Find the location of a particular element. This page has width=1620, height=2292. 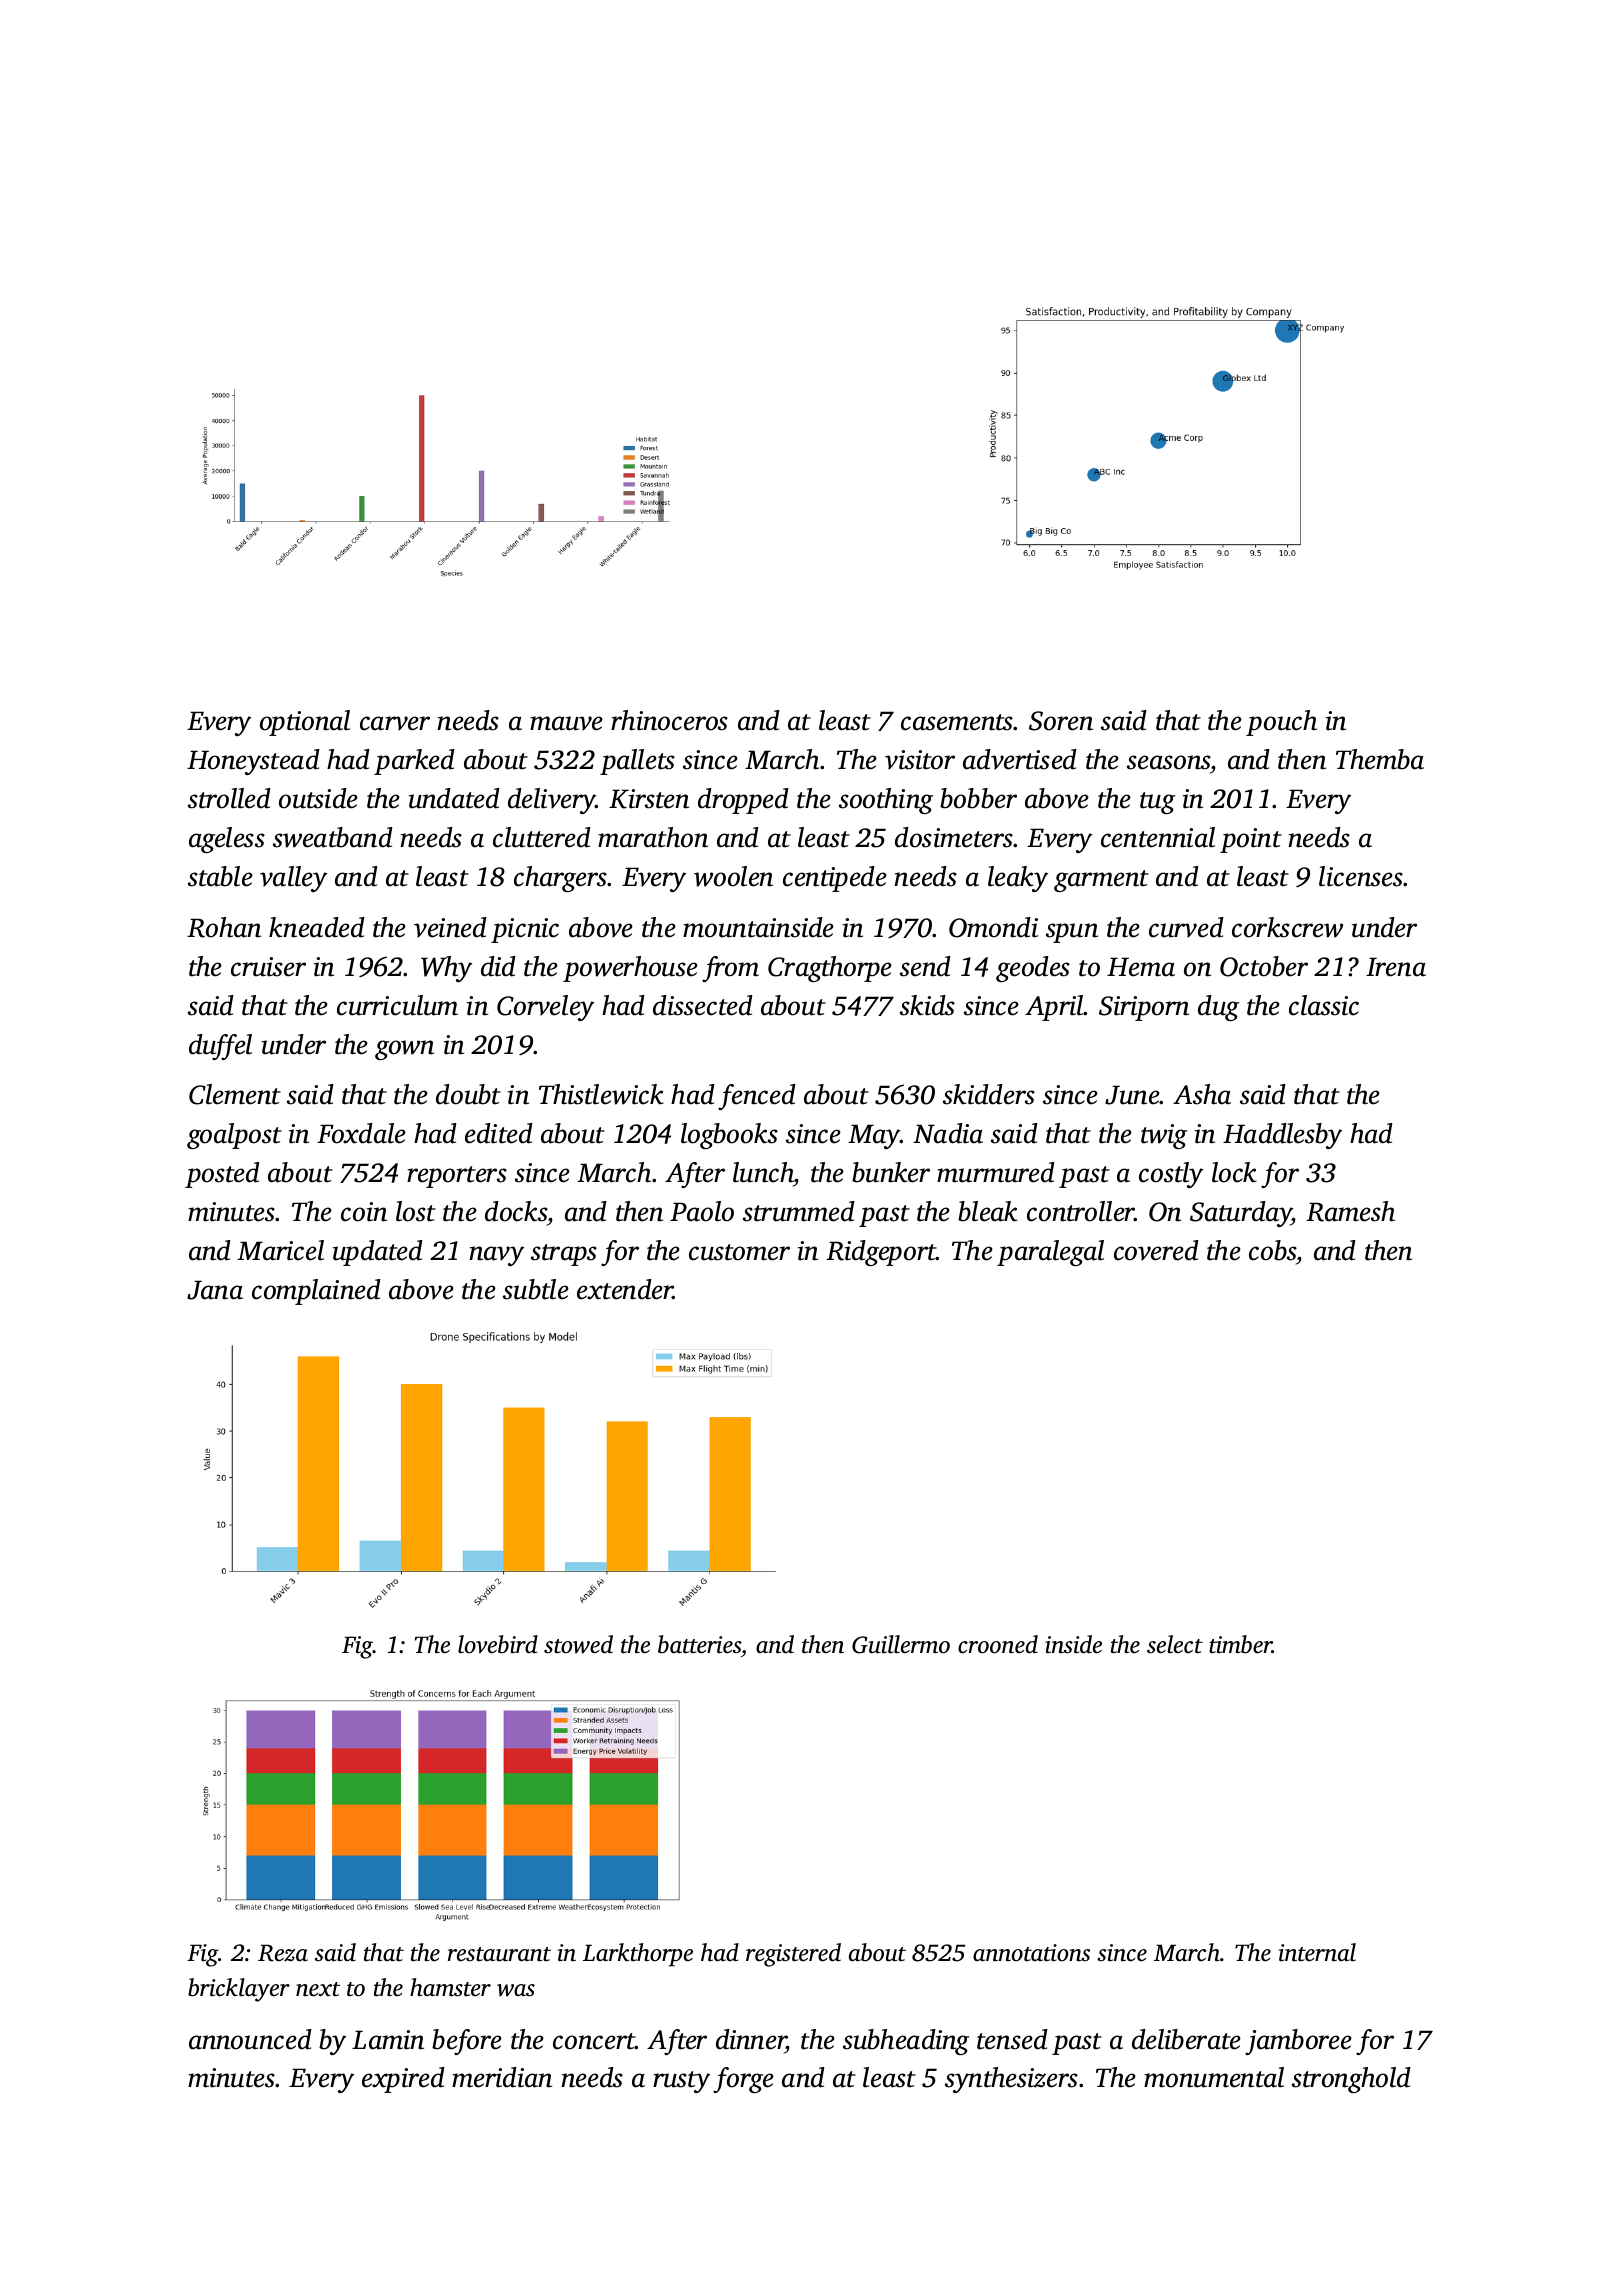

tensed is located at coordinates (1012, 2039).
